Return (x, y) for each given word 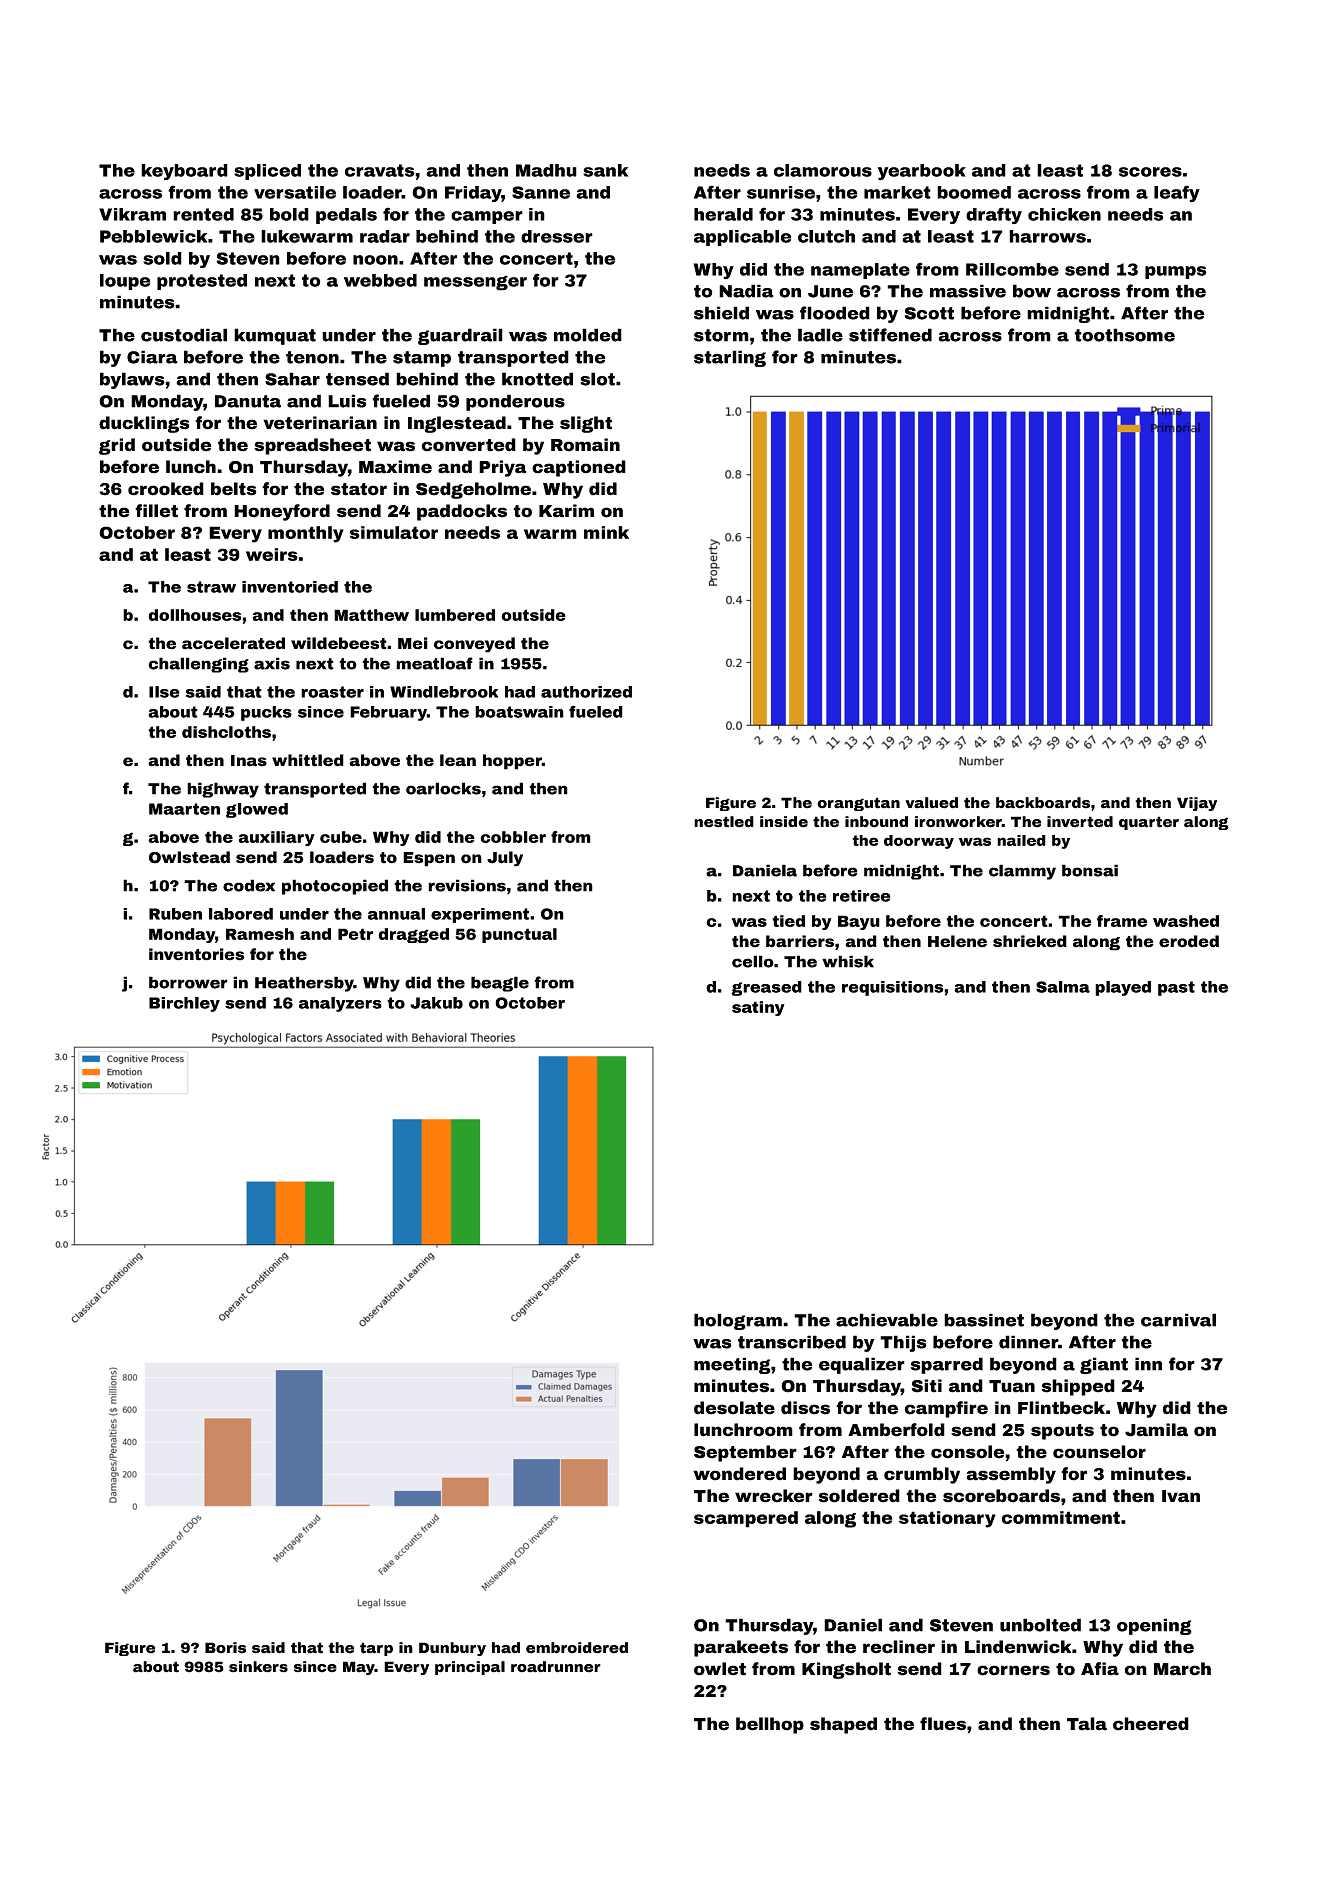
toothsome (1124, 335)
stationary (947, 1519)
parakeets (741, 1648)
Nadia (746, 291)
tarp (376, 1649)
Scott (929, 313)
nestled (724, 822)
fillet (156, 511)
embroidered (577, 1648)
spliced (267, 172)
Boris (225, 1648)
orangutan (858, 804)
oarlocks (443, 788)
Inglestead (457, 424)
